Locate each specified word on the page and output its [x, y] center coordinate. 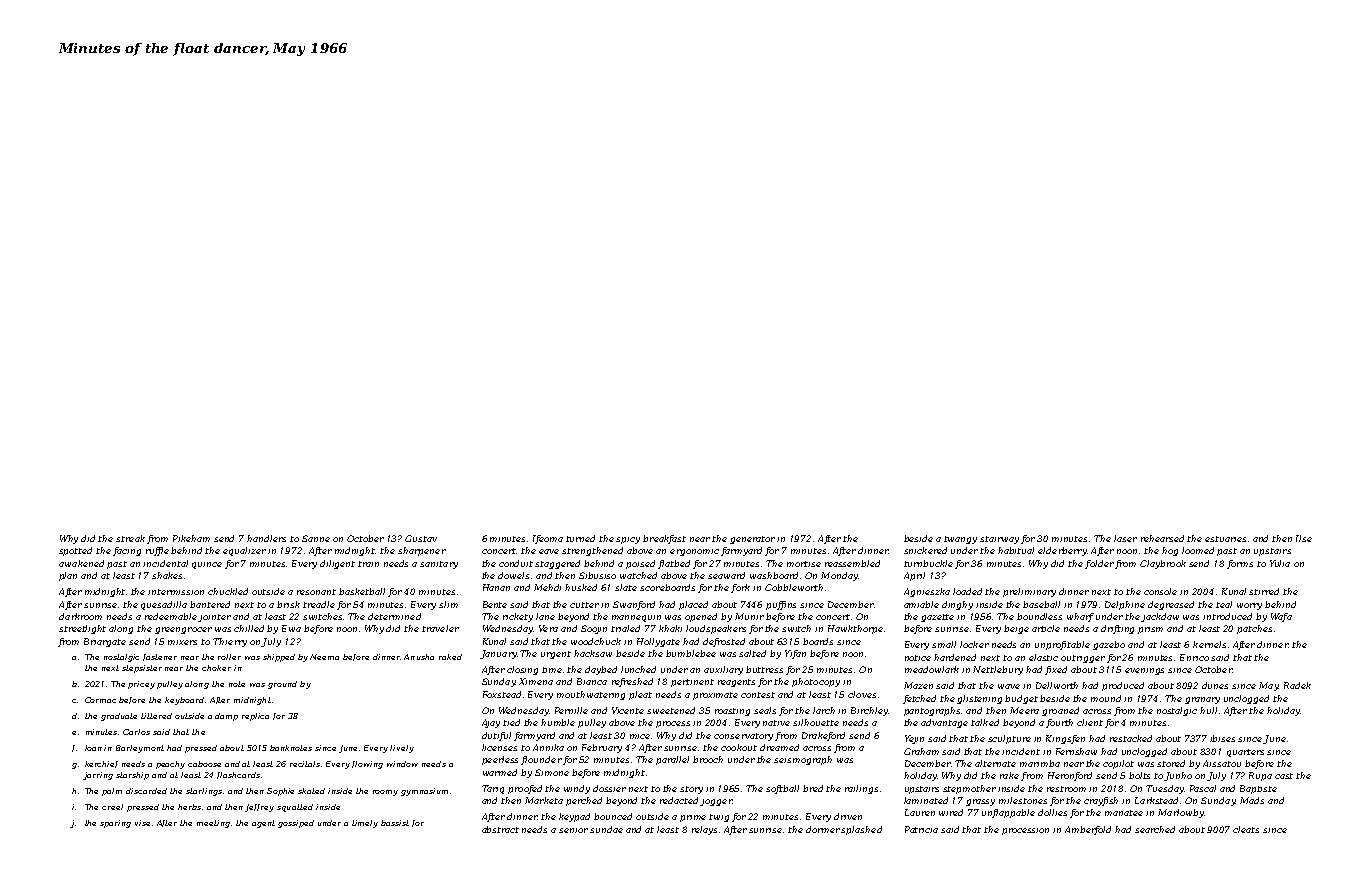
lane [545, 616]
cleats [1246, 829]
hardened [955, 657]
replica [255, 717]
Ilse [1304, 538]
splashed [861, 830]
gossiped [296, 824]
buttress [764, 669]
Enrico [1194, 657]
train [368, 564]
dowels [513, 575]
